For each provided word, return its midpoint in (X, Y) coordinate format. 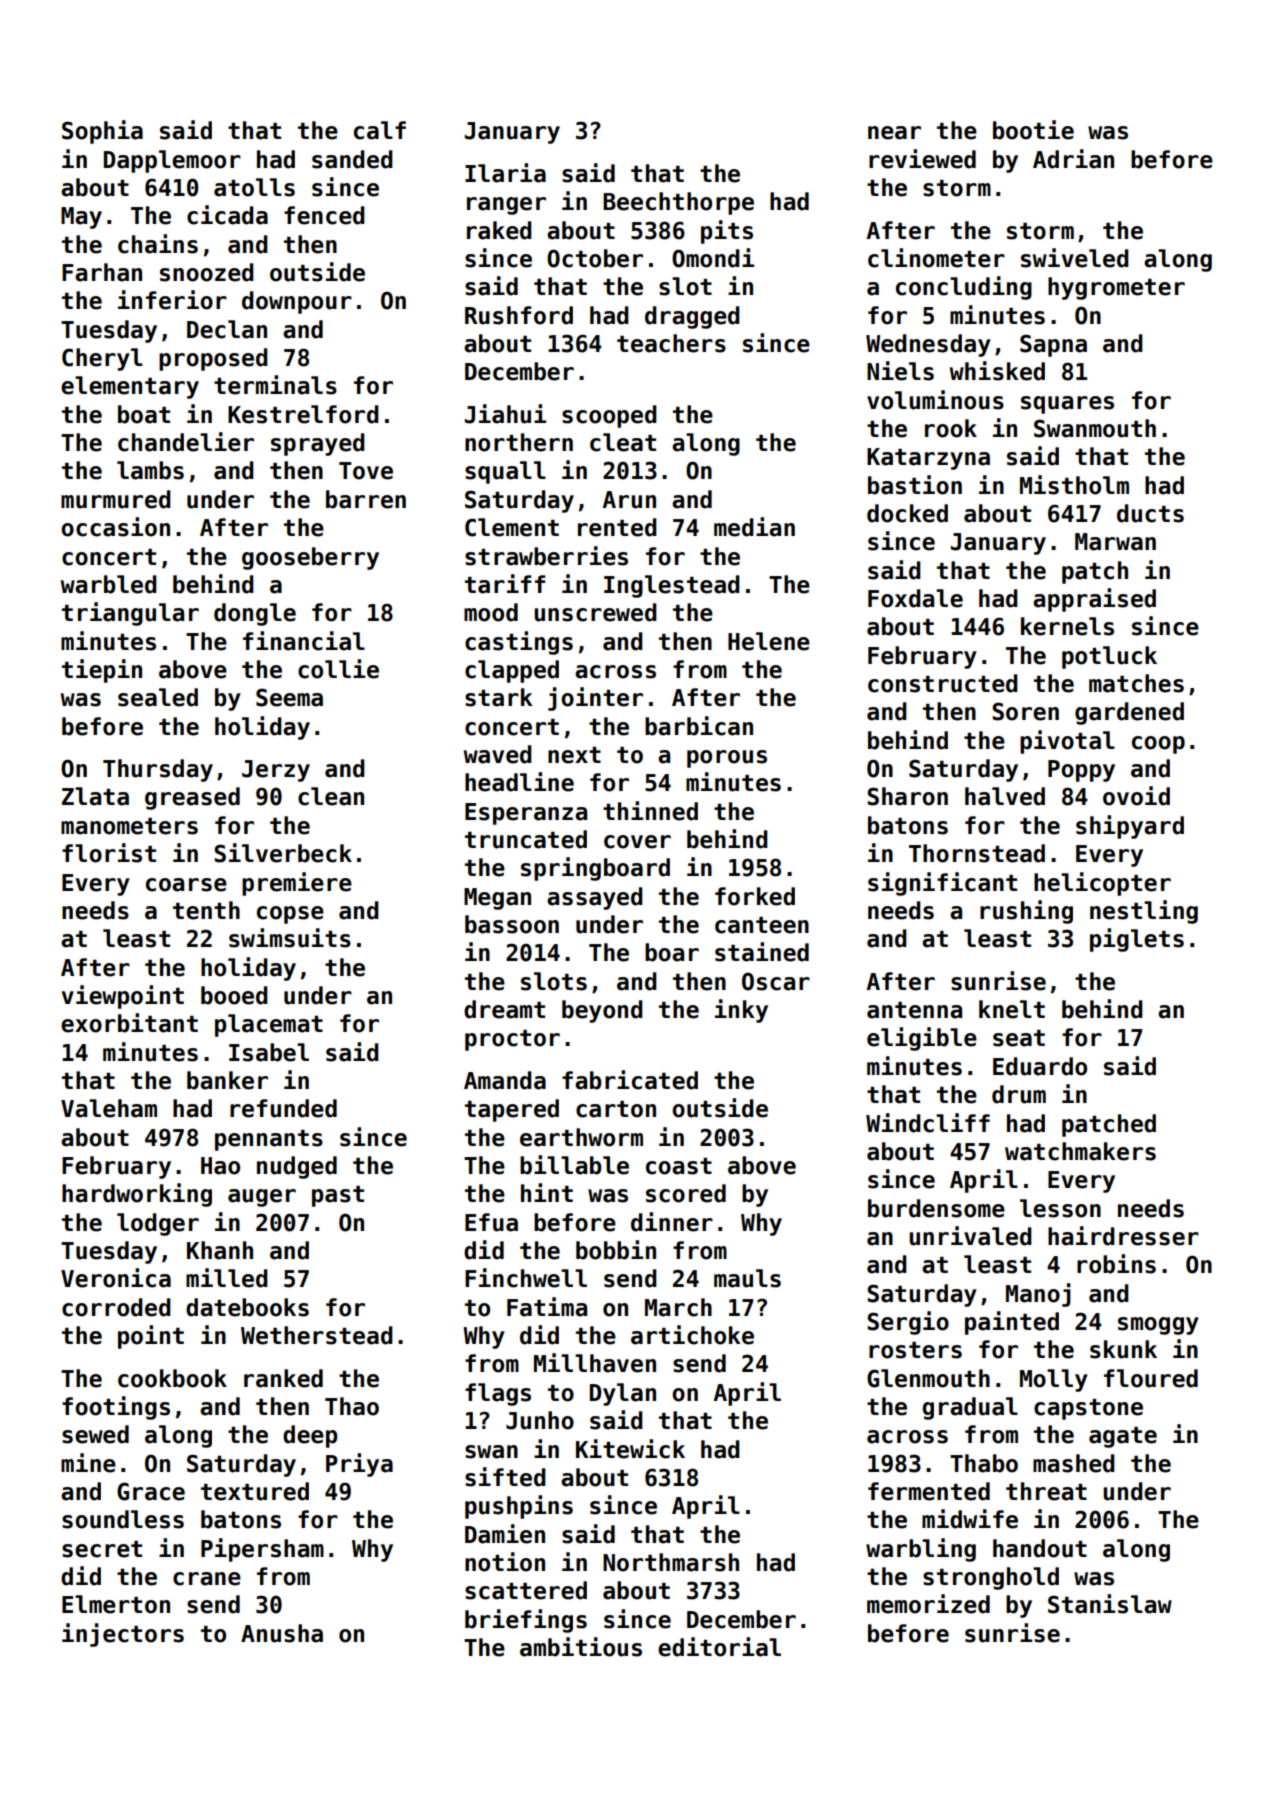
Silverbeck (283, 853)
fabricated (630, 1080)
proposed (213, 359)
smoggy (1158, 1326)
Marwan (1115, 542)
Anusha (282, 1633)
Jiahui (505, 414)
